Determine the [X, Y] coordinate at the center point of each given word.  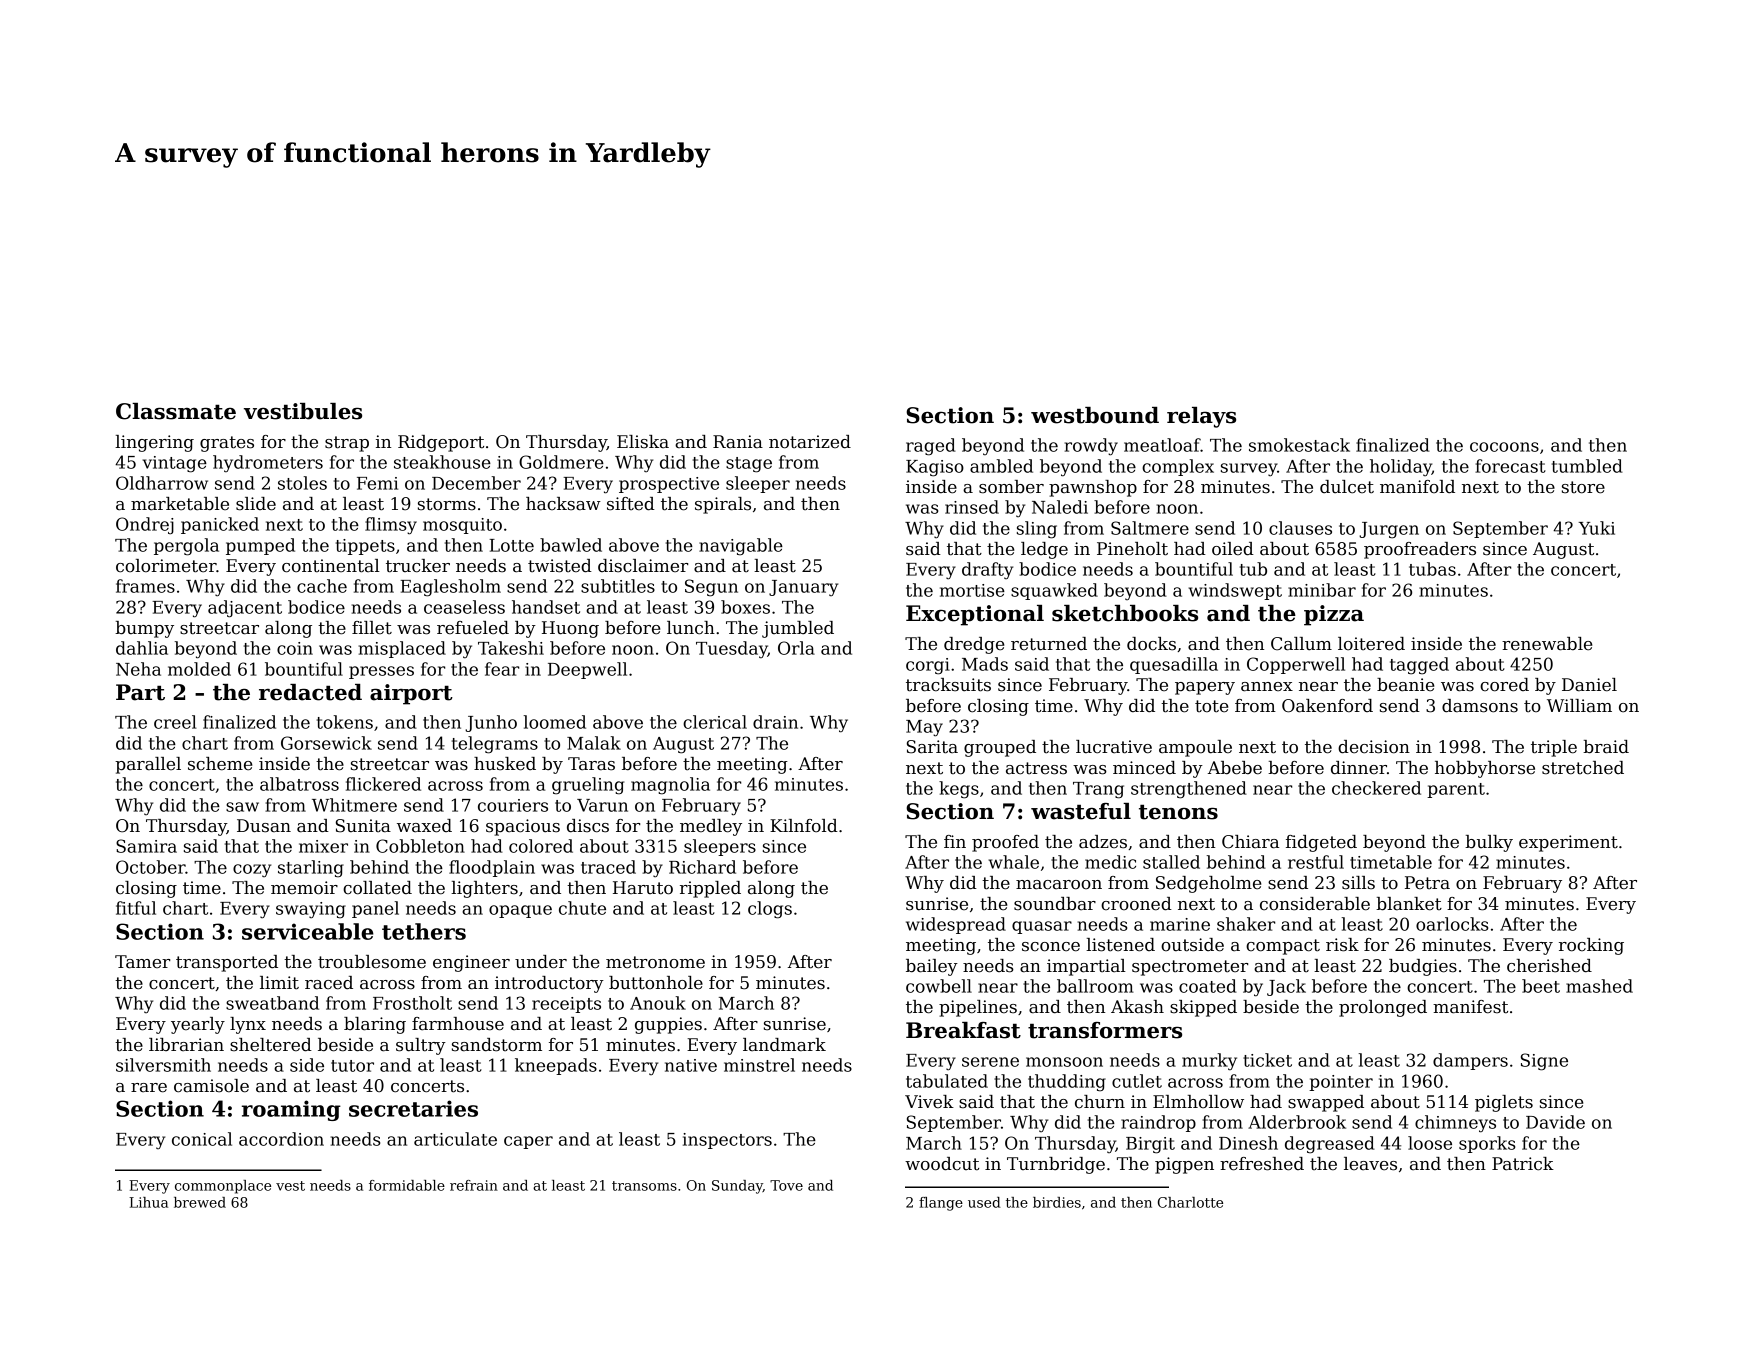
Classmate [176, 411]
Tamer [142, 962]
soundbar [1055, 904]
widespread [956, 925]
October [150, 867]
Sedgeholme [1208, 884]
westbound [1095, 415]
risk [1342, 945]
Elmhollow [1198, 1102]
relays [1201, 417]
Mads [985, 664]
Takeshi [511, 648]
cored [1504, 685]
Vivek [929, 1102]
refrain [474, 1185]
